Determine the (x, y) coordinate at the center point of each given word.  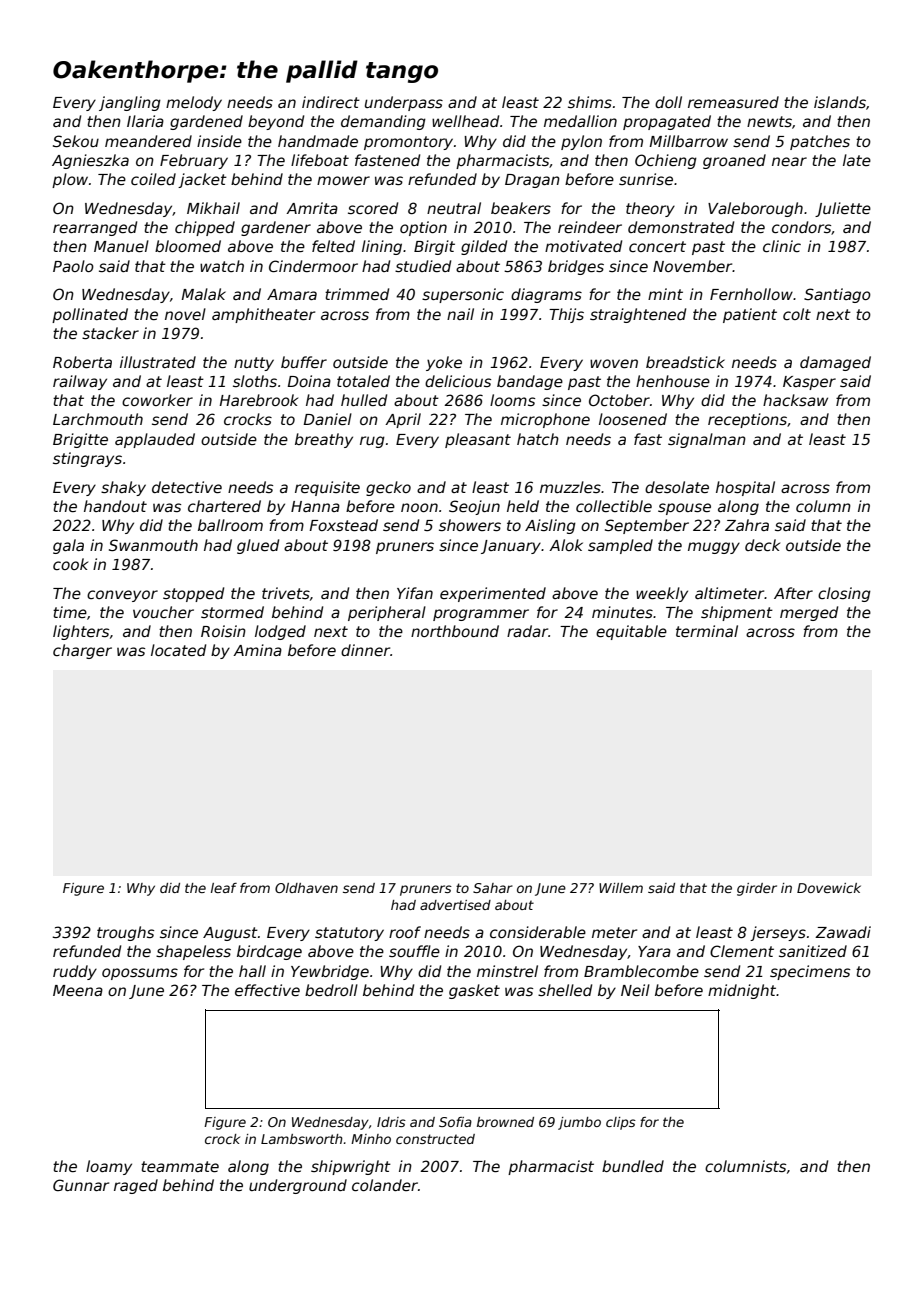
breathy (324, 440)
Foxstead (343, 525)
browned (505, 1122)
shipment (737, 613)
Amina (257, 650)
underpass (404, 103)
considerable (538, 932)
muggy (714, 548)
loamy (109, 1167)
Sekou (76, 141)
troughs (125, 933)
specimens (810, 972)
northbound (455, 631)
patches (820, 142)
